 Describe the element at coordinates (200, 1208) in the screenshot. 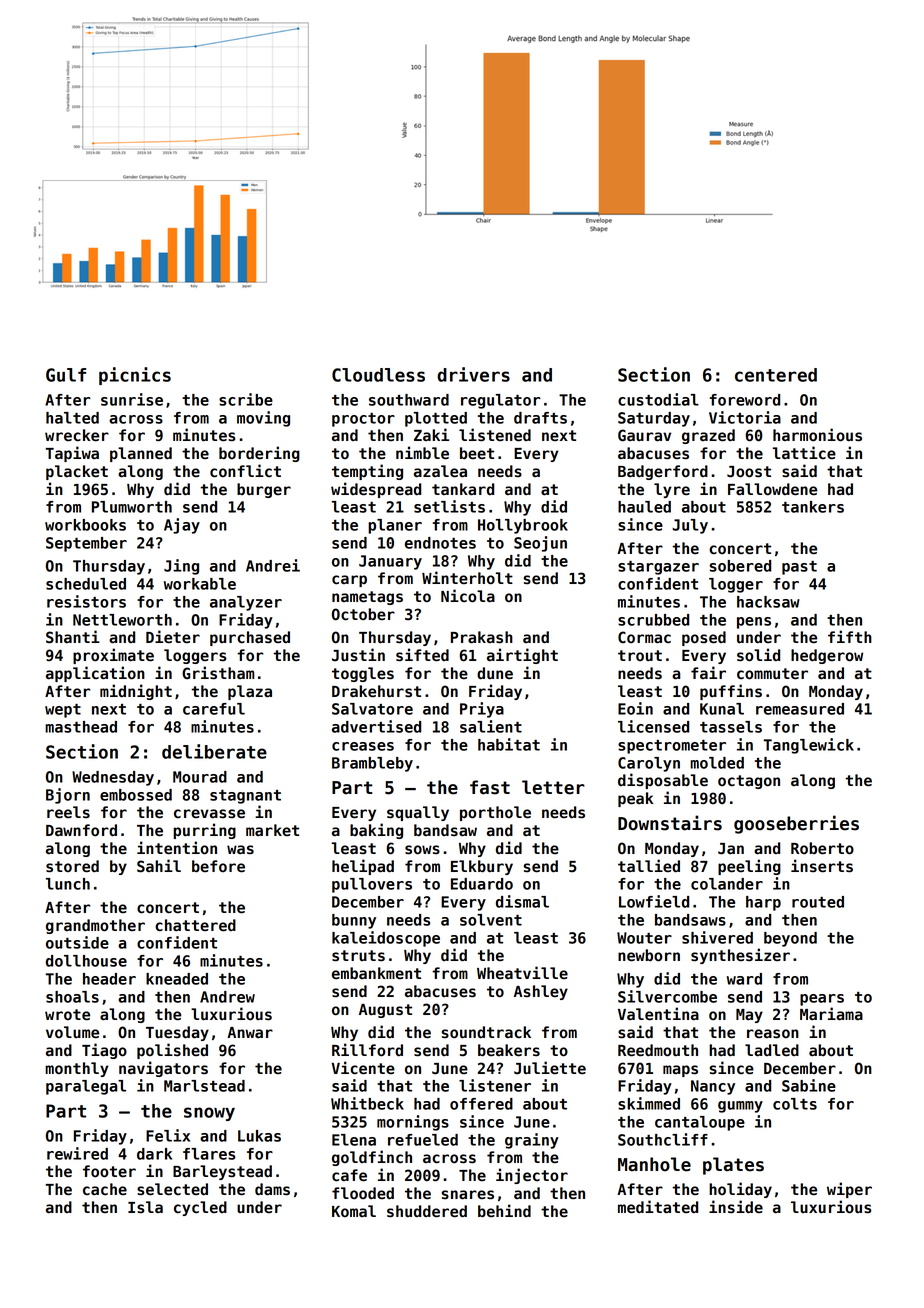

I see `cycled` at that location.
